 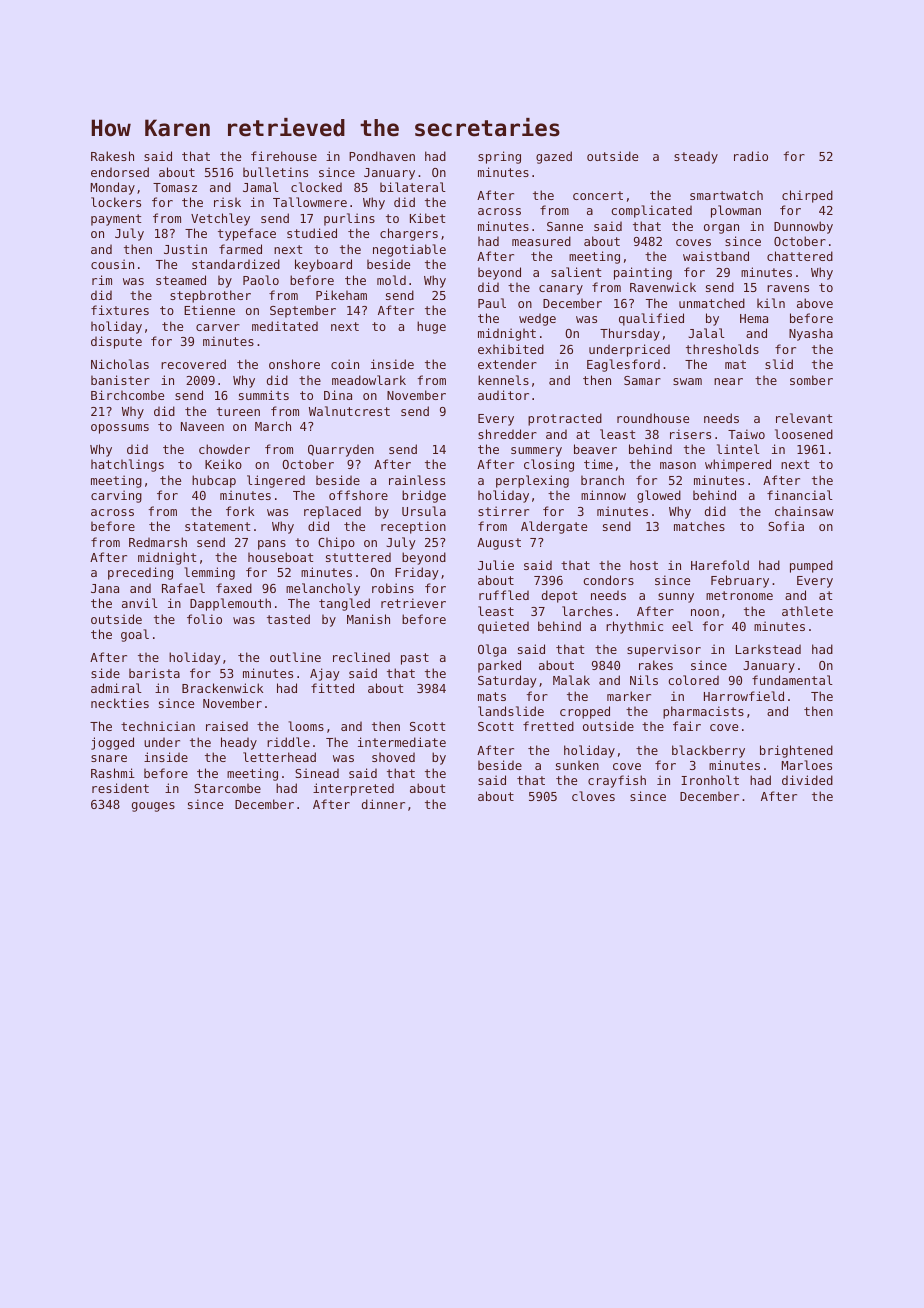 I want to click on Starcombe, so click(x=227, y=788).
